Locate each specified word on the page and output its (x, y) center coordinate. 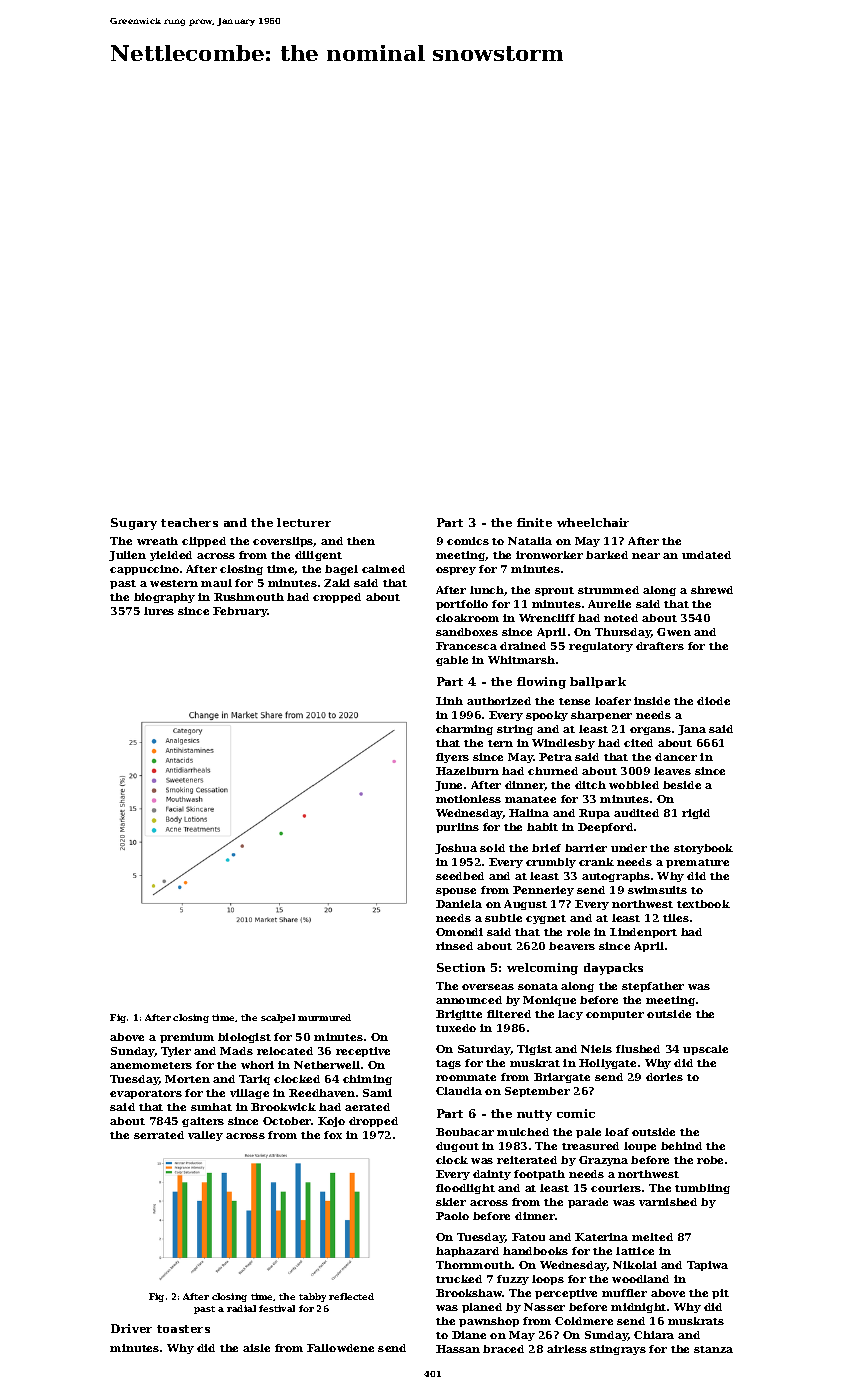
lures (159, 611)
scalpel (278, 1018)
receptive (363, 1052)
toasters (183, 1329)
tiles (676, 918)
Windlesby (563, 744)
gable (452, 661)
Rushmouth (249, 597)
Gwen (674, 632)
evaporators (146, 1094)
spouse (456, 892)
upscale (705, 1050)
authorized (499, 701)
